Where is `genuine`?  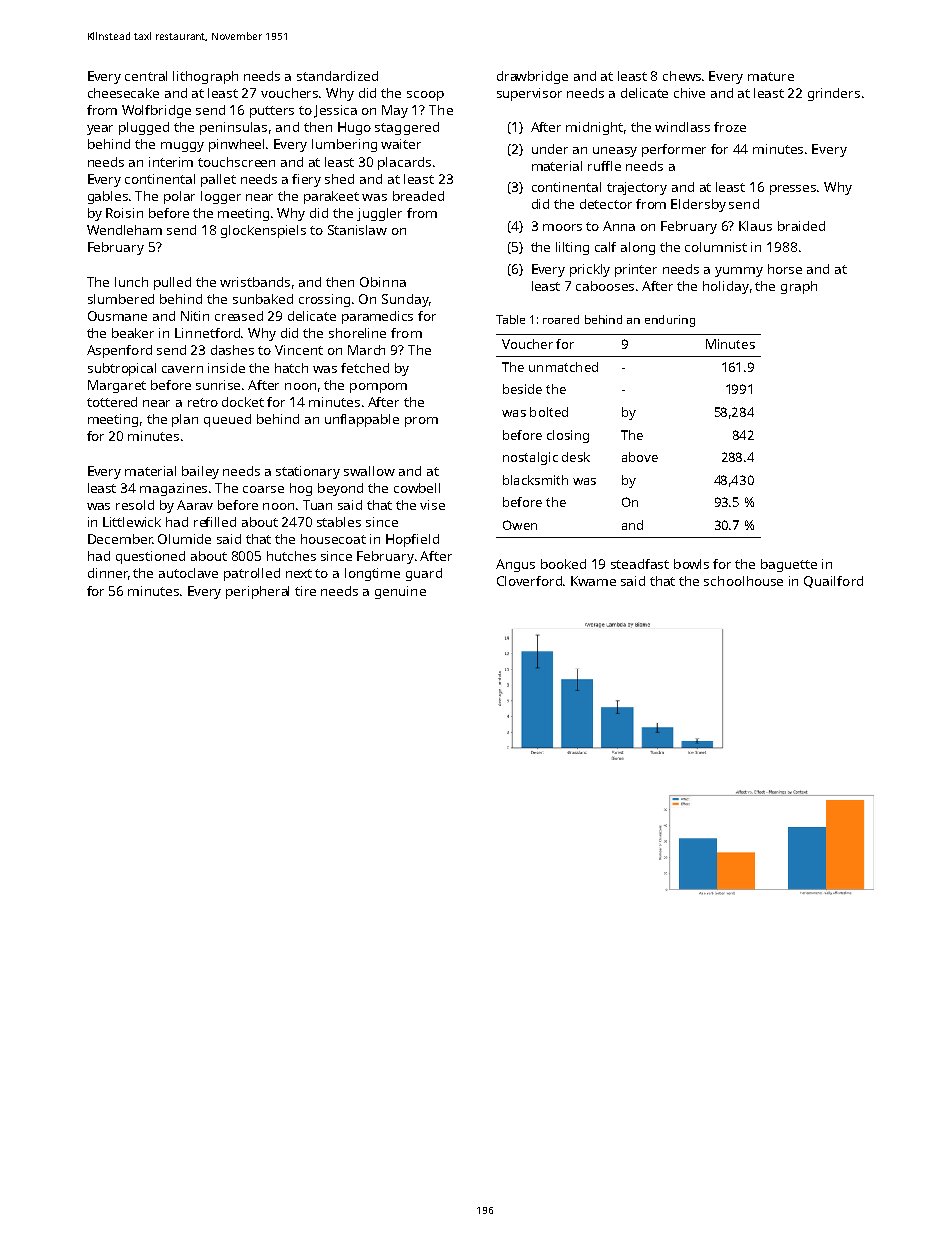
genuine is located at coordinates (400, 592).
